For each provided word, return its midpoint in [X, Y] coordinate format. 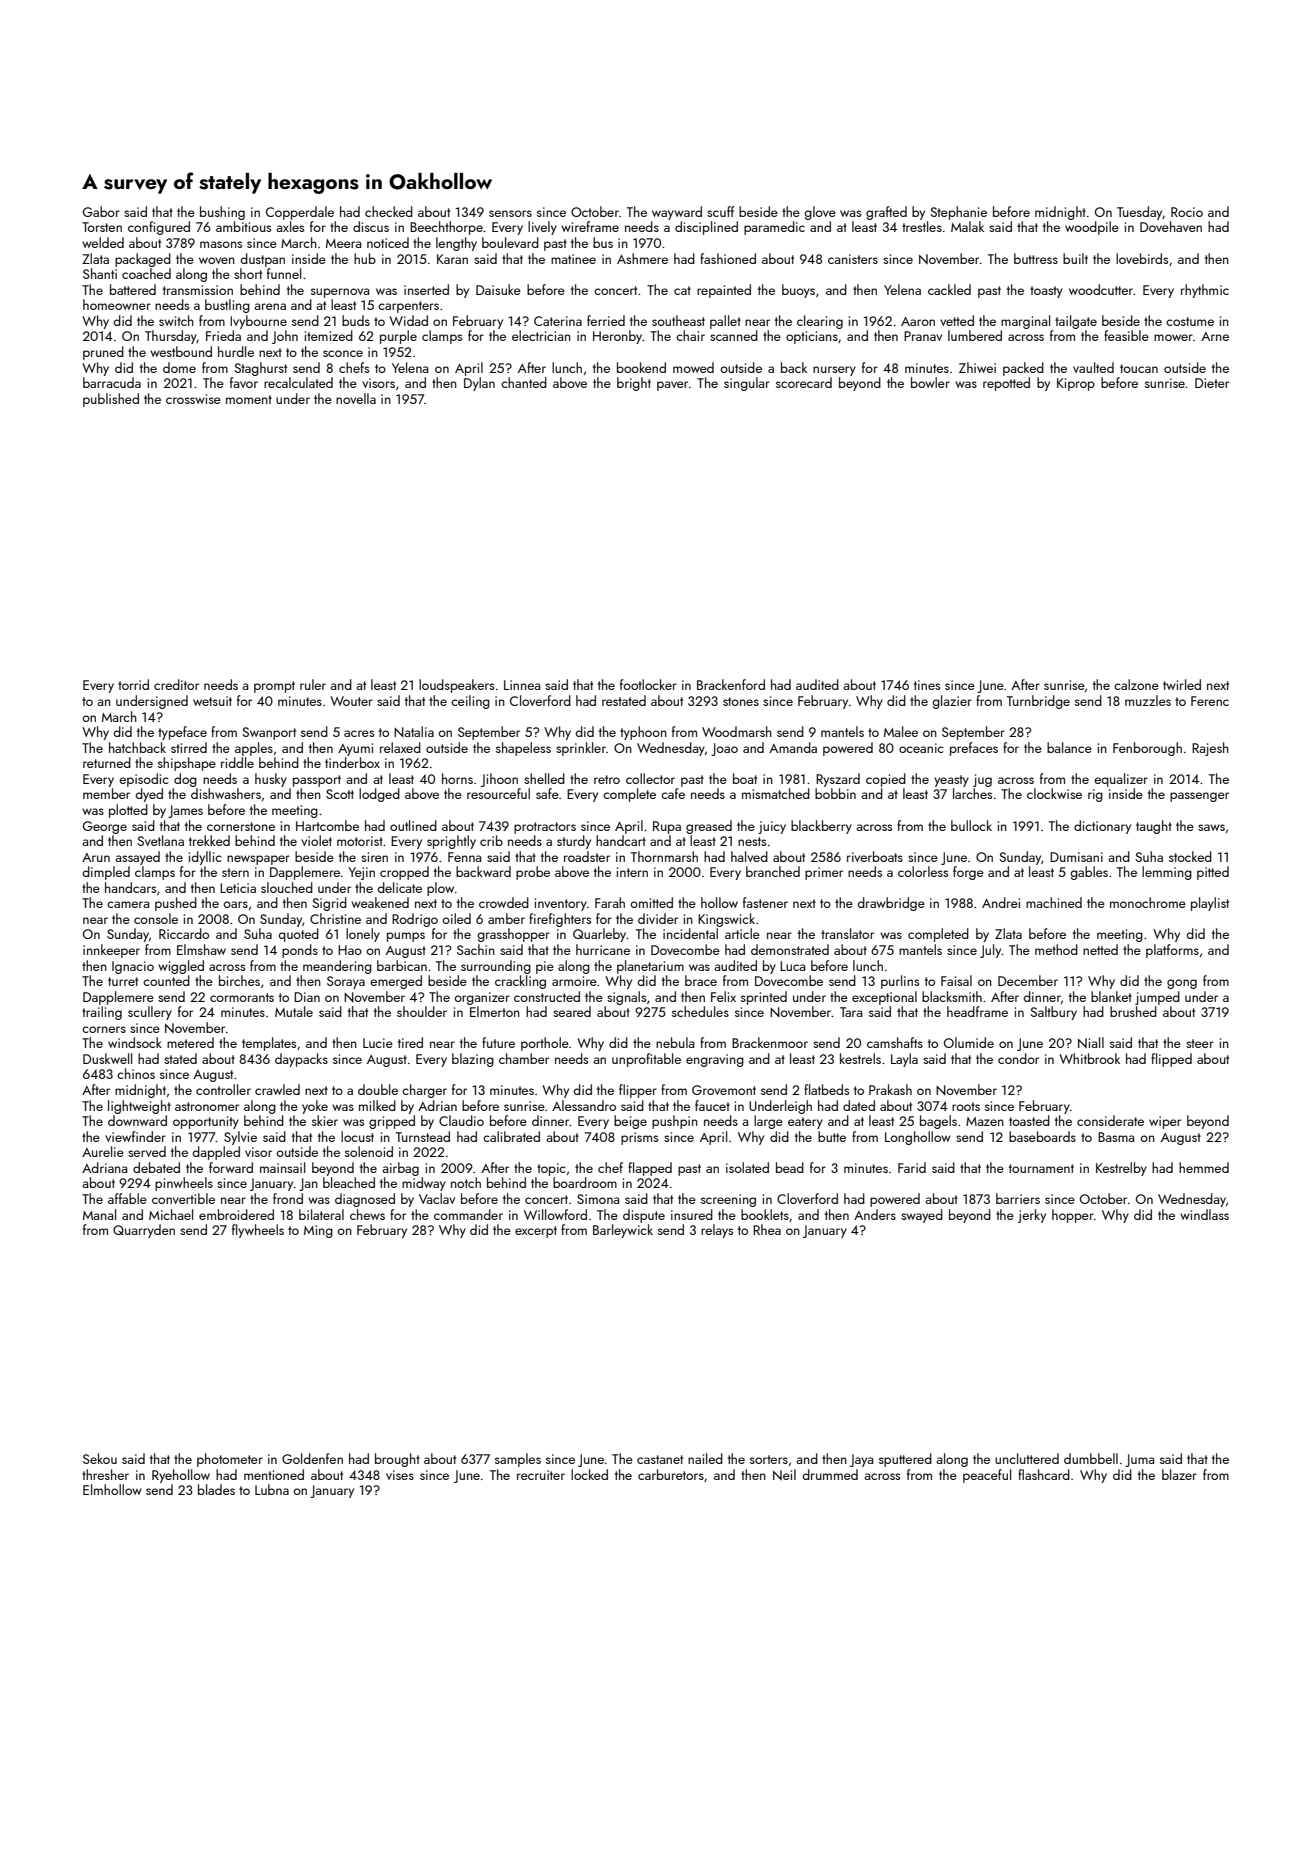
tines [927, 685]
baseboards [1042, 1136]
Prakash [890, 1089]
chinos [136, 1073]
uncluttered [1027, 1458]
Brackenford [731, 684]
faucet [712, 1105]
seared [572, 1011]
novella [356, 398]
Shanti [100, 273]
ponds [300, 951]
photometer [230, 1460]
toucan [1139, 368]
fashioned [728, 258]
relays [717, 1231]
